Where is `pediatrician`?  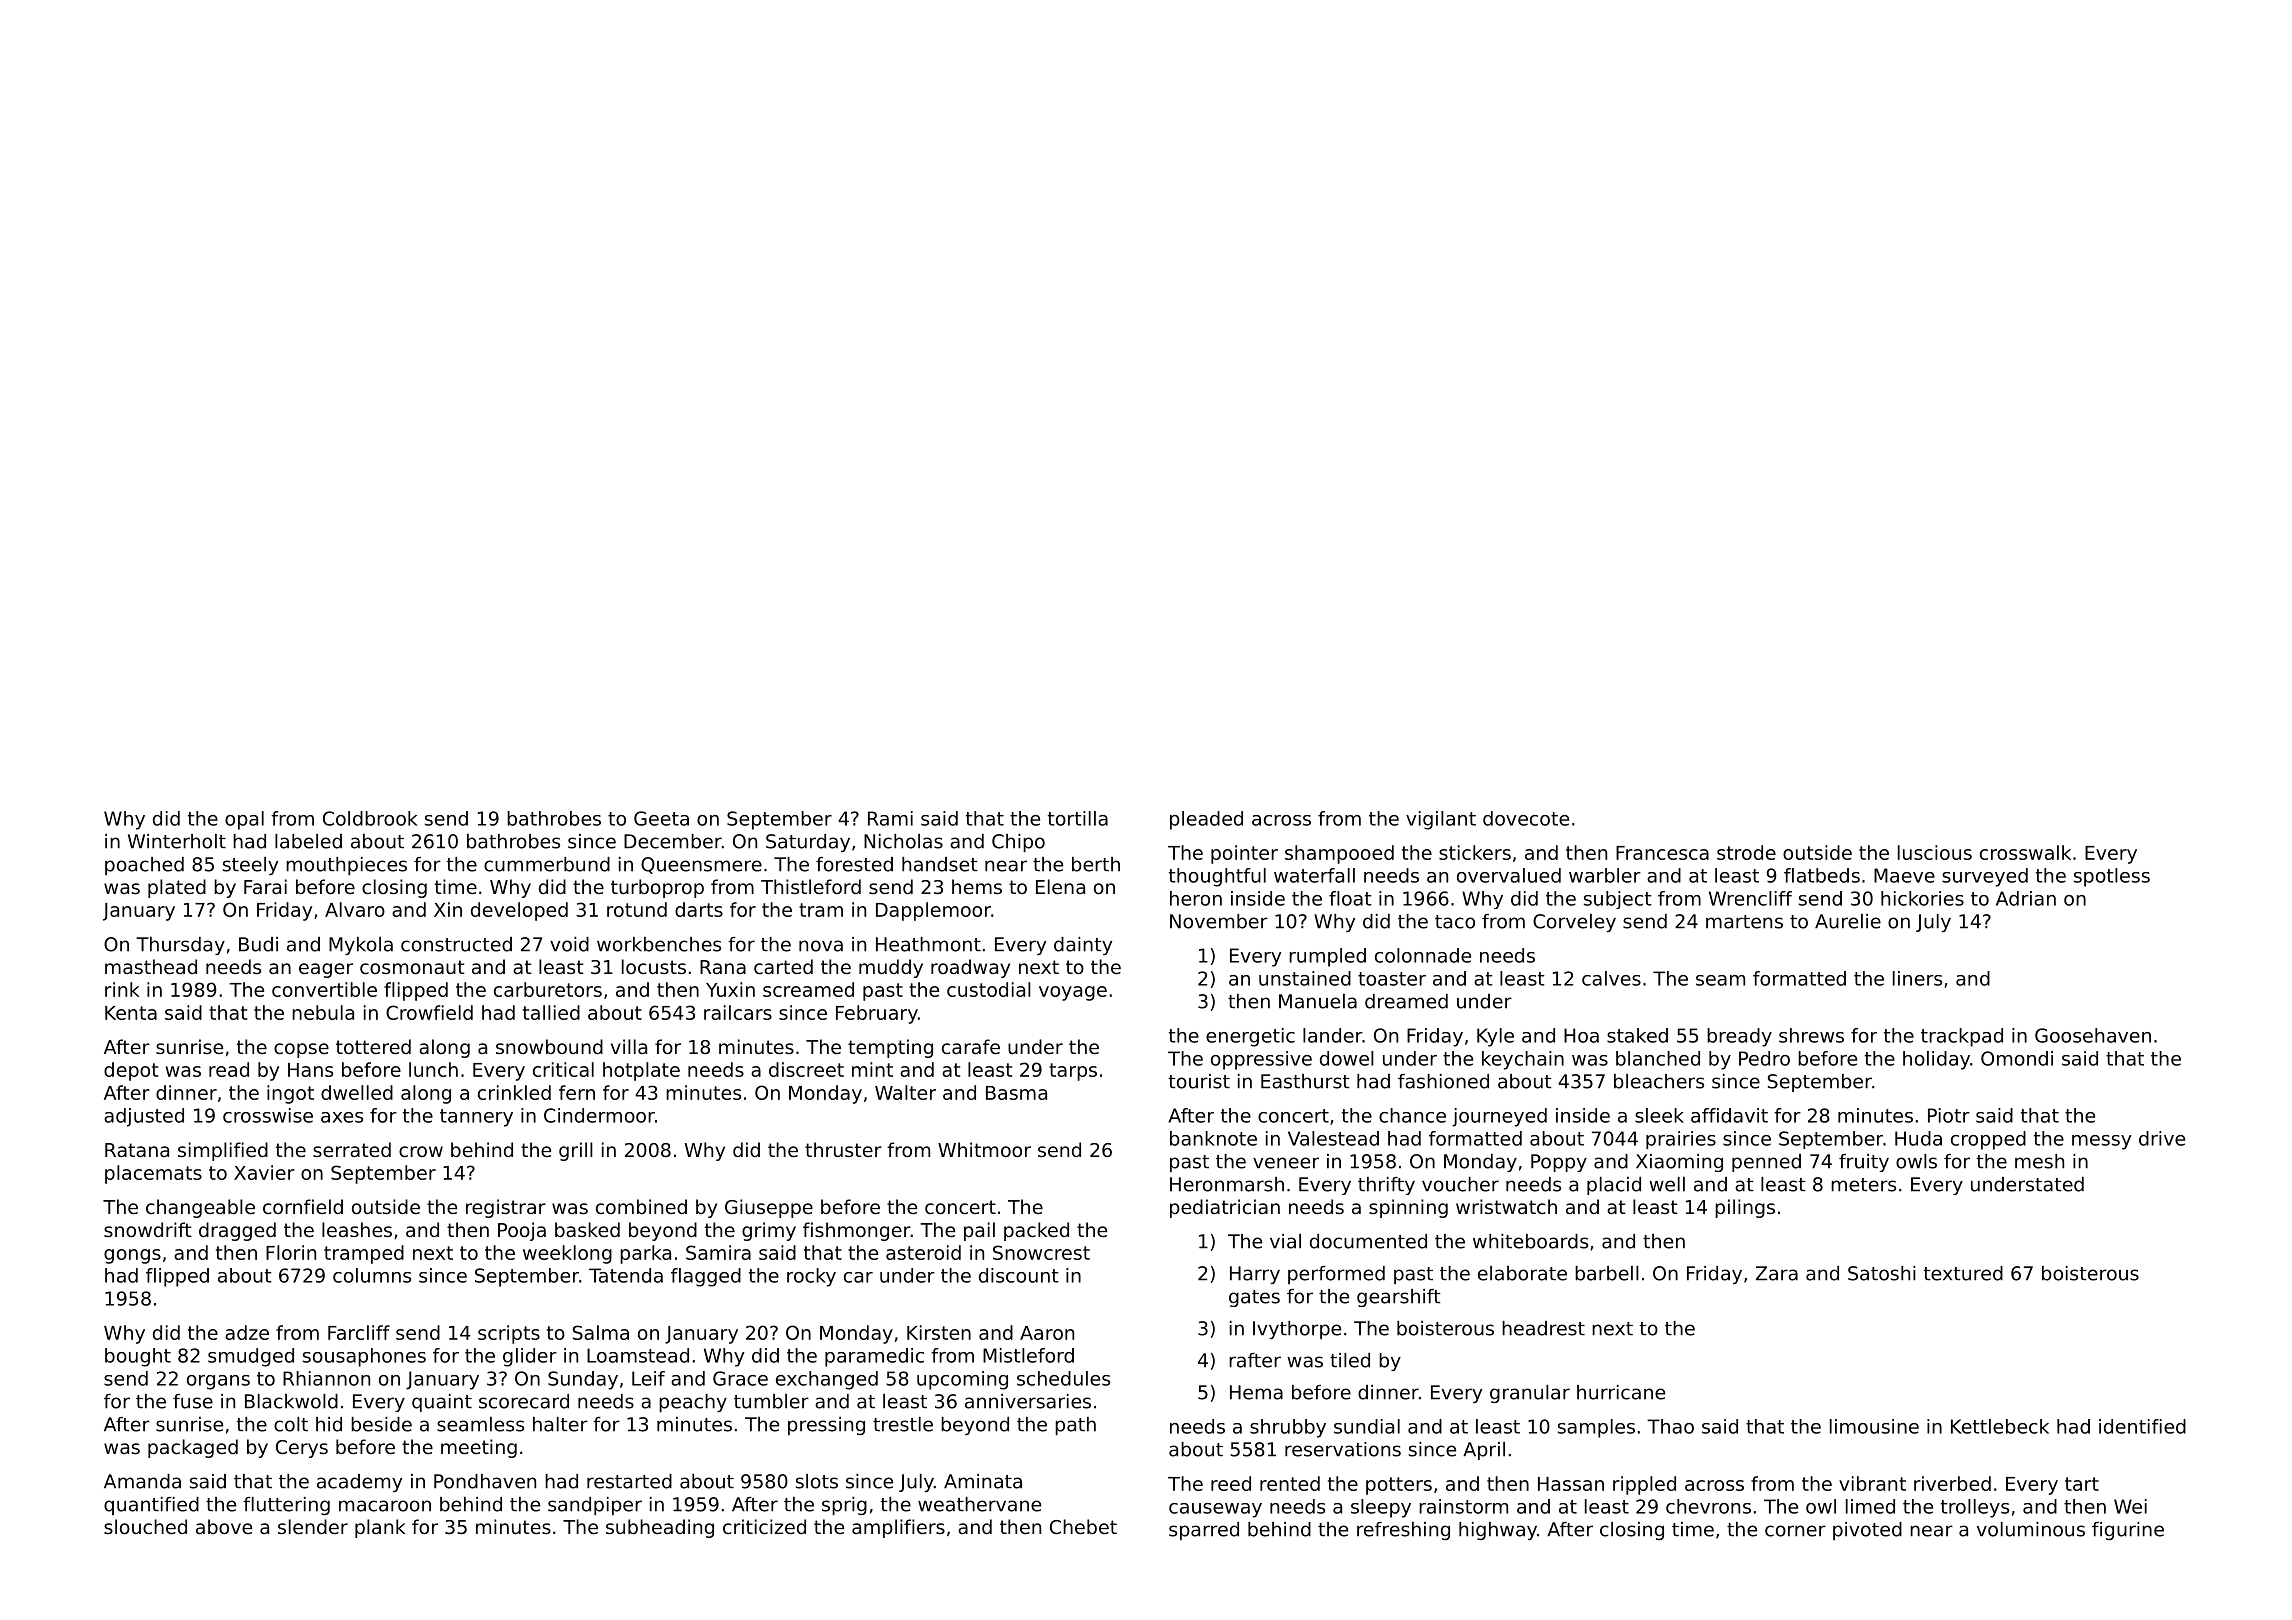 pediatrician is located at coordinates (1225, 1208).
